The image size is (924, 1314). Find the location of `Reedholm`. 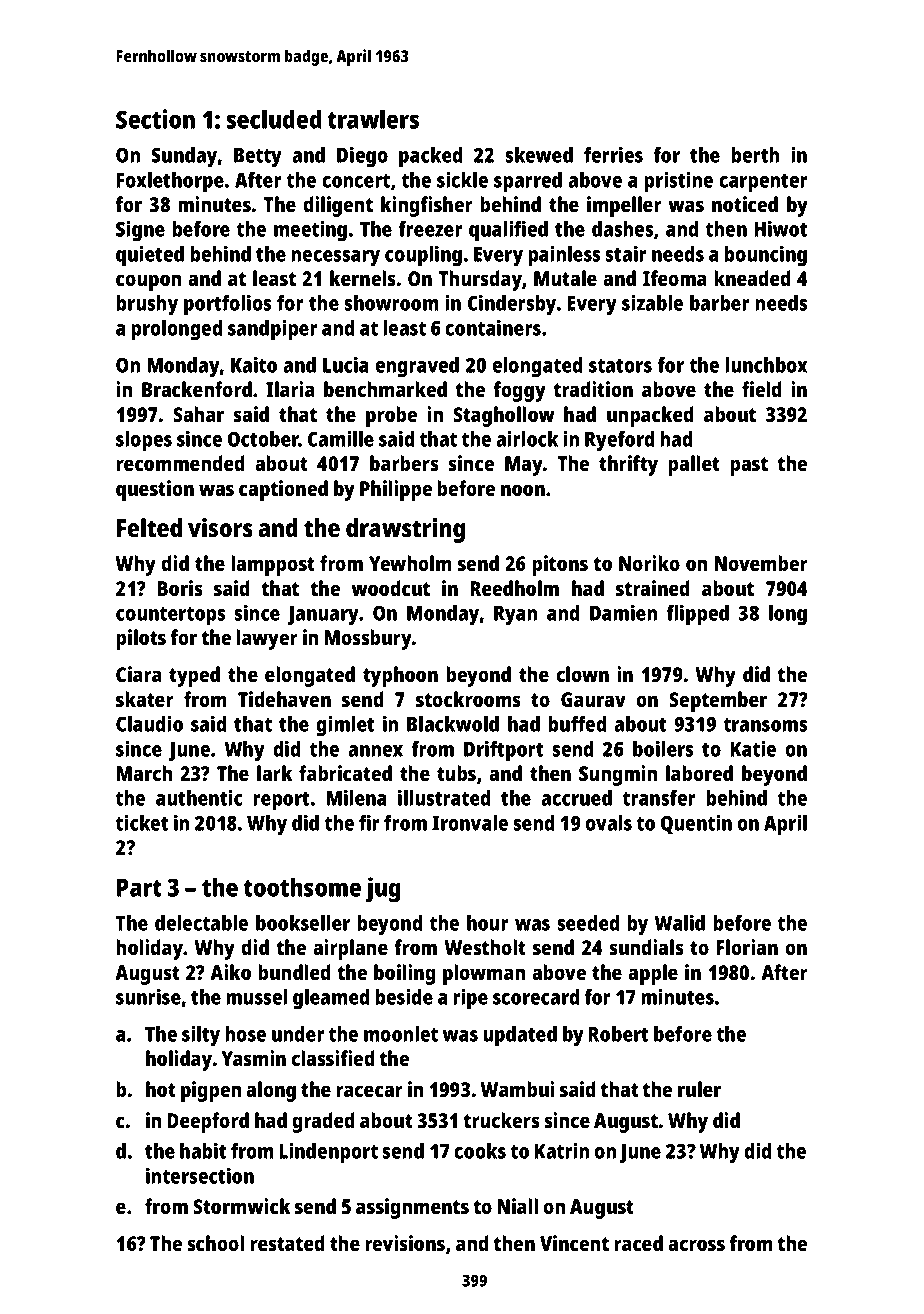

Reedholm is located at coordinates (515, 588).
